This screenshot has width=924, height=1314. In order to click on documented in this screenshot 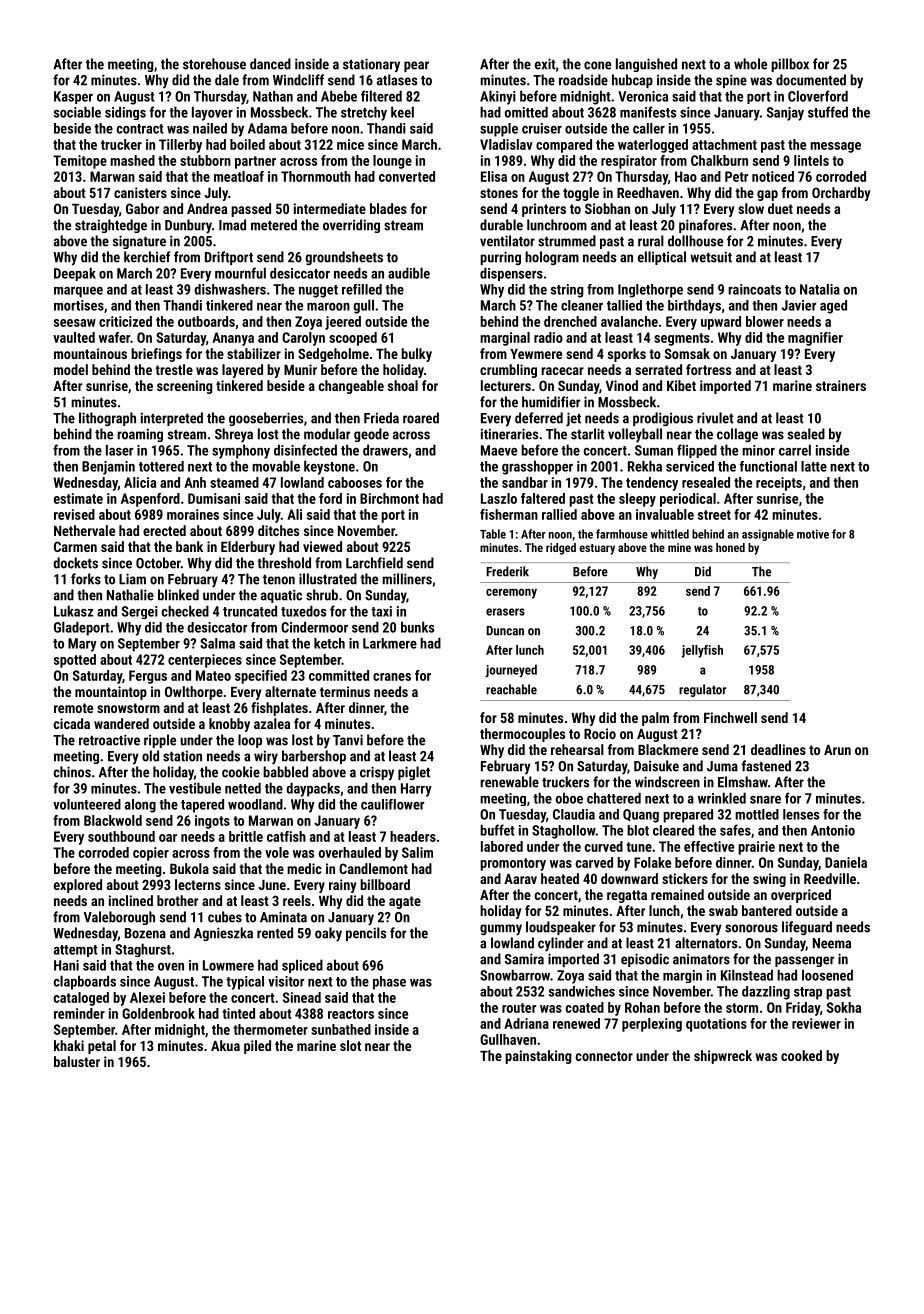, I will do `click(811, 80)`.
